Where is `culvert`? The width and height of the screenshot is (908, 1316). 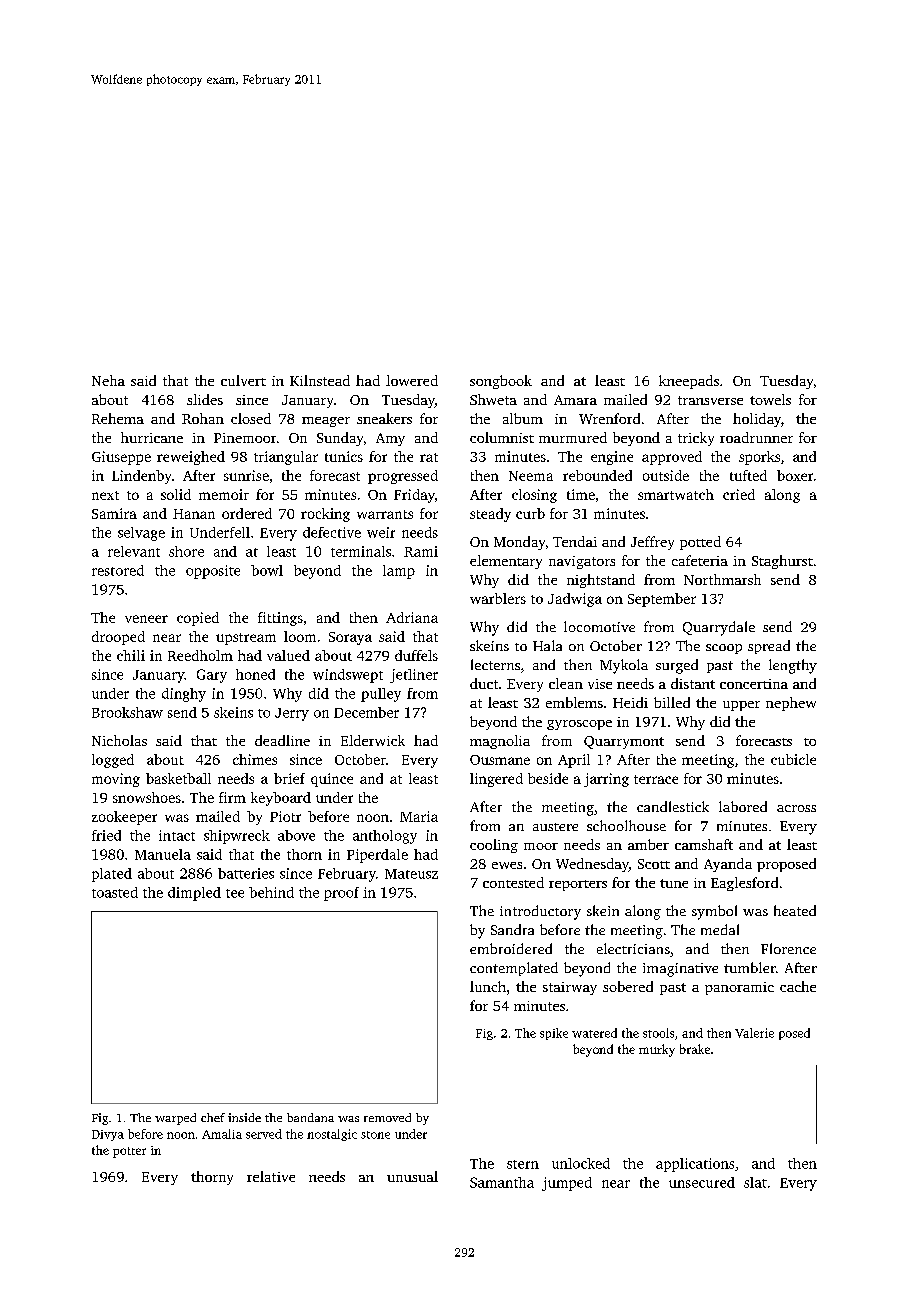 culvert is located at coordinates (243, 380).
